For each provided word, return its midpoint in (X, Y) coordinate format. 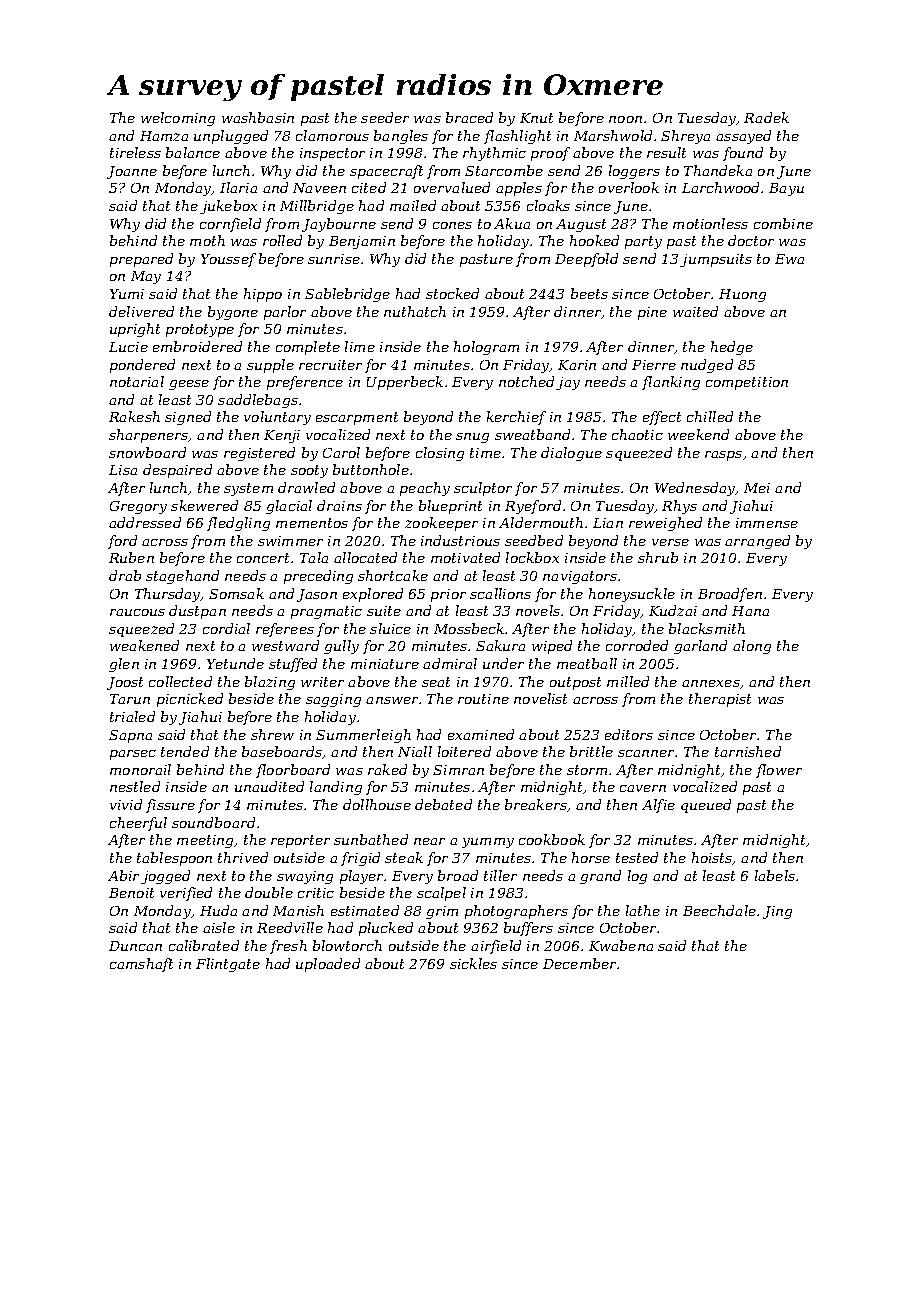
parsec (133, 755)
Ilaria (238, 187)
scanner (646, 753)
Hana (750, 611)
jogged (165, 877)
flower (779, 771)
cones (452, 225)
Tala (314, 557)
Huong (742, 295)
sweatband (532, 434)
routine (483, 699)
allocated (365, 557)
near (429, 841)
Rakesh (134, 416)
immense (767, 523)
